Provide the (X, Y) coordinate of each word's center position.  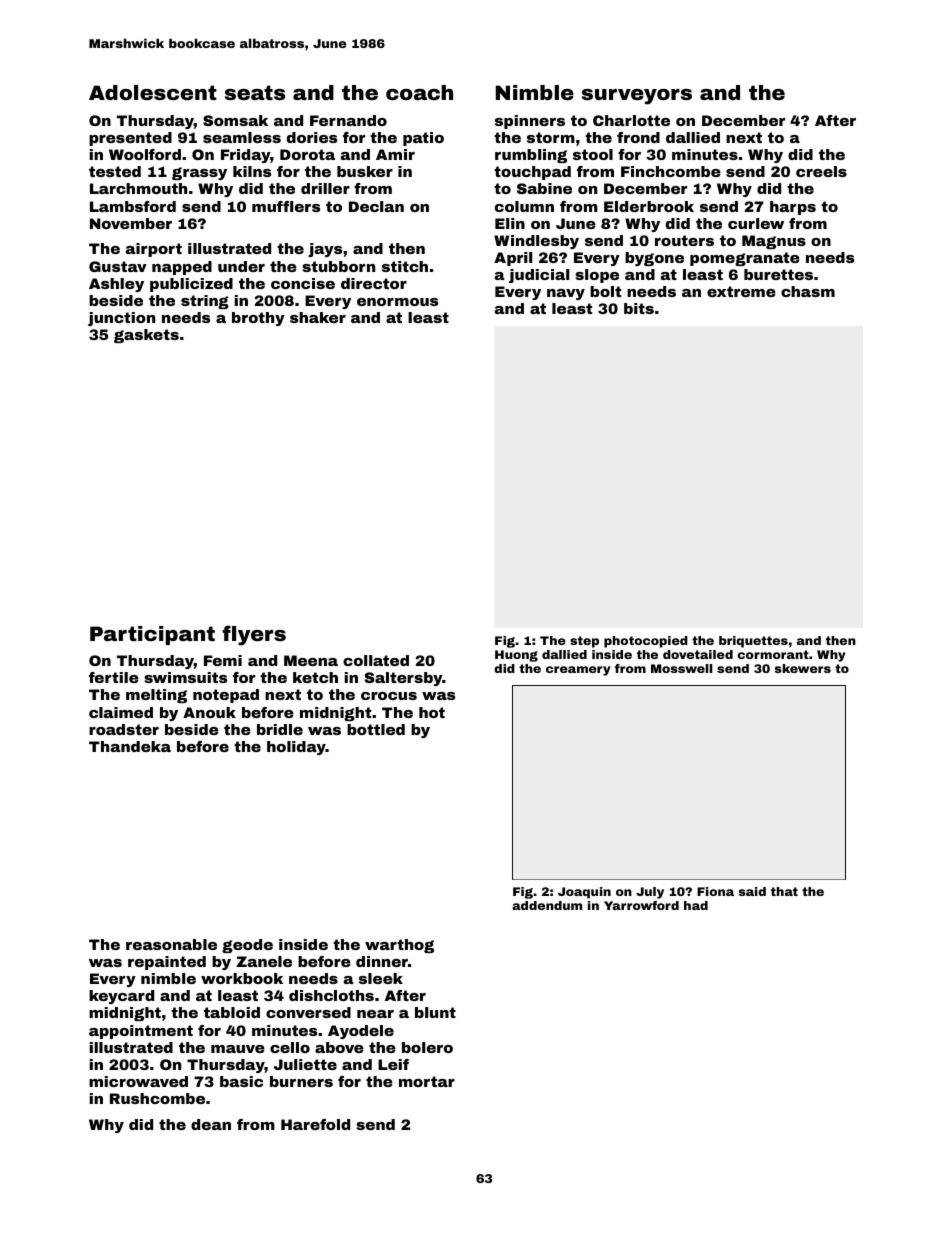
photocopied (646, 642)
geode (247, 946)
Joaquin (584, 893)
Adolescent (153, 92)
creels (821, 171)
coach (419, 92)
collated (376, 660)
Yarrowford (641, 905)
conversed (308, 1012)
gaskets (146, 336)
